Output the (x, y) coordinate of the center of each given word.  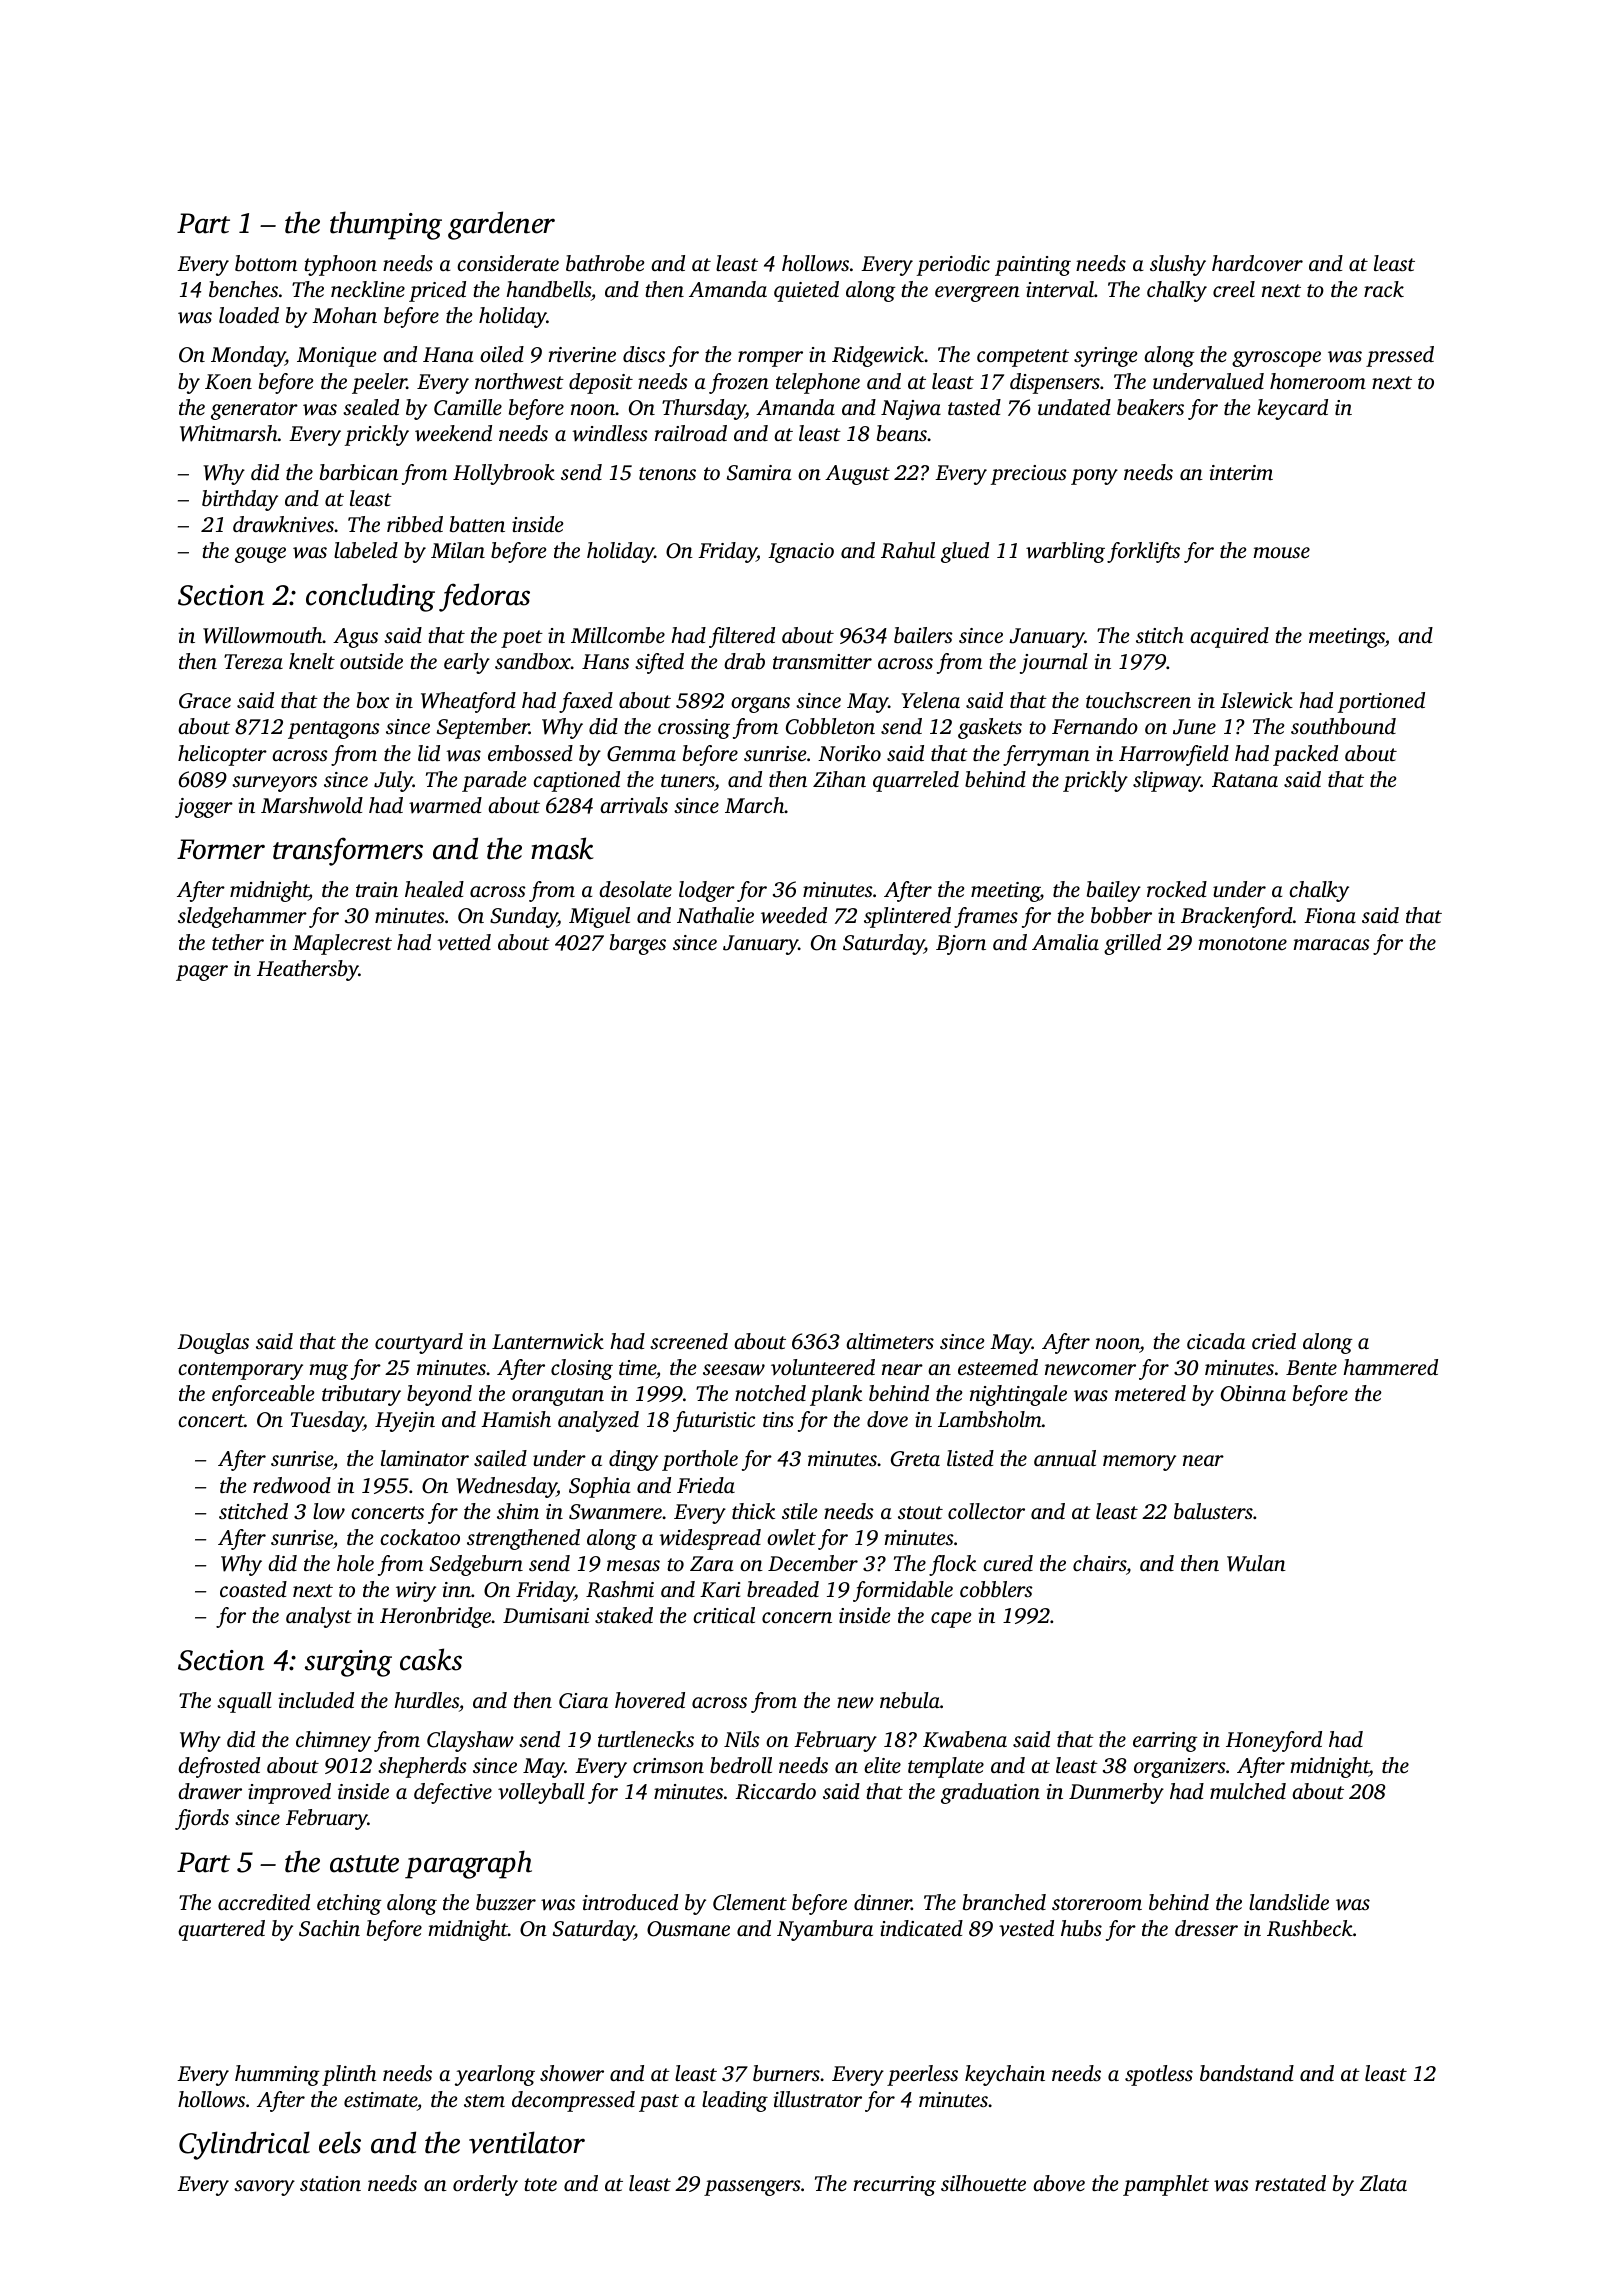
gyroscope (1276, 359)
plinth (349, 2075)
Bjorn (961, 945)
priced (437, 291)
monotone (1242, 943)
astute (364, 1864)
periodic (953, 265)
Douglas (213, 1343)
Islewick (1256, 700)
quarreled (916, 781)
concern (797, 1617)
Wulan (1256, 1563)
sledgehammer (242, 917)
